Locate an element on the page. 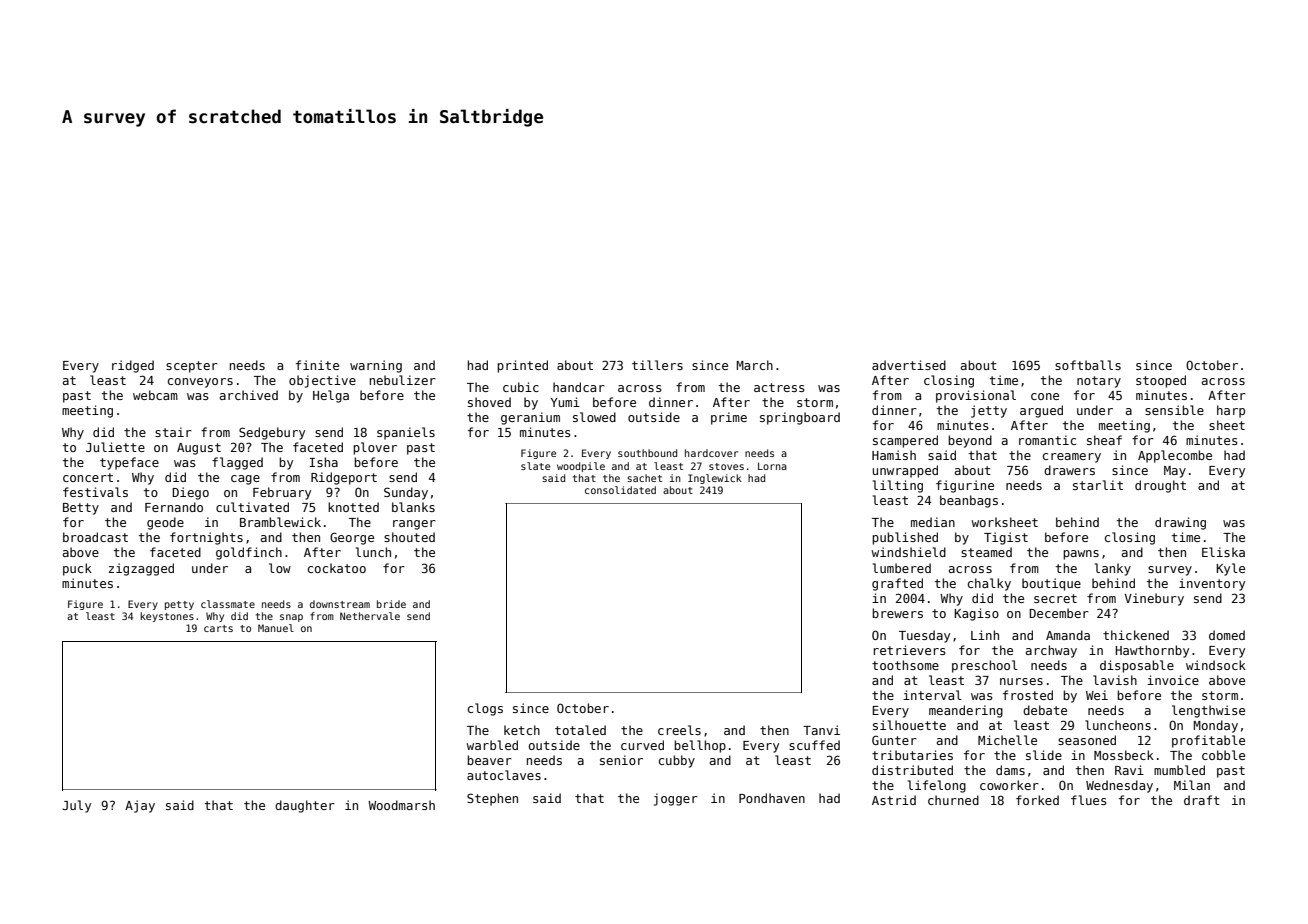 The width and height of the image is (1308, 924). stooped is located at coordinates (1161, 381).
